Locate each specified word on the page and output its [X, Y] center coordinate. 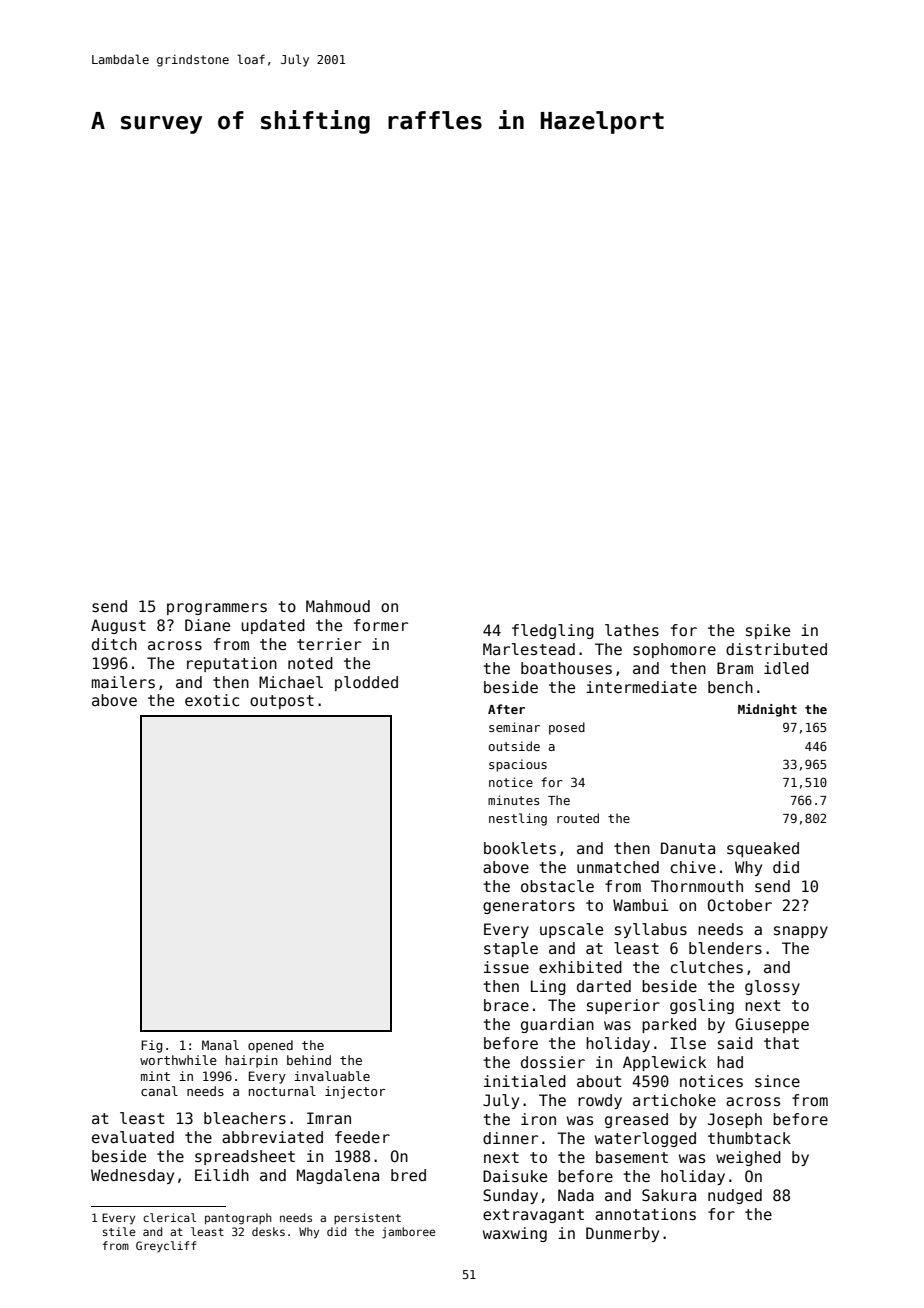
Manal [220, 1045]
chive [693, 867]
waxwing [515, 1234]
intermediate [641, 687]
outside [514, 746]
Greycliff [166, 1247]
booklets [520, 848]
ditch [114, 644]
